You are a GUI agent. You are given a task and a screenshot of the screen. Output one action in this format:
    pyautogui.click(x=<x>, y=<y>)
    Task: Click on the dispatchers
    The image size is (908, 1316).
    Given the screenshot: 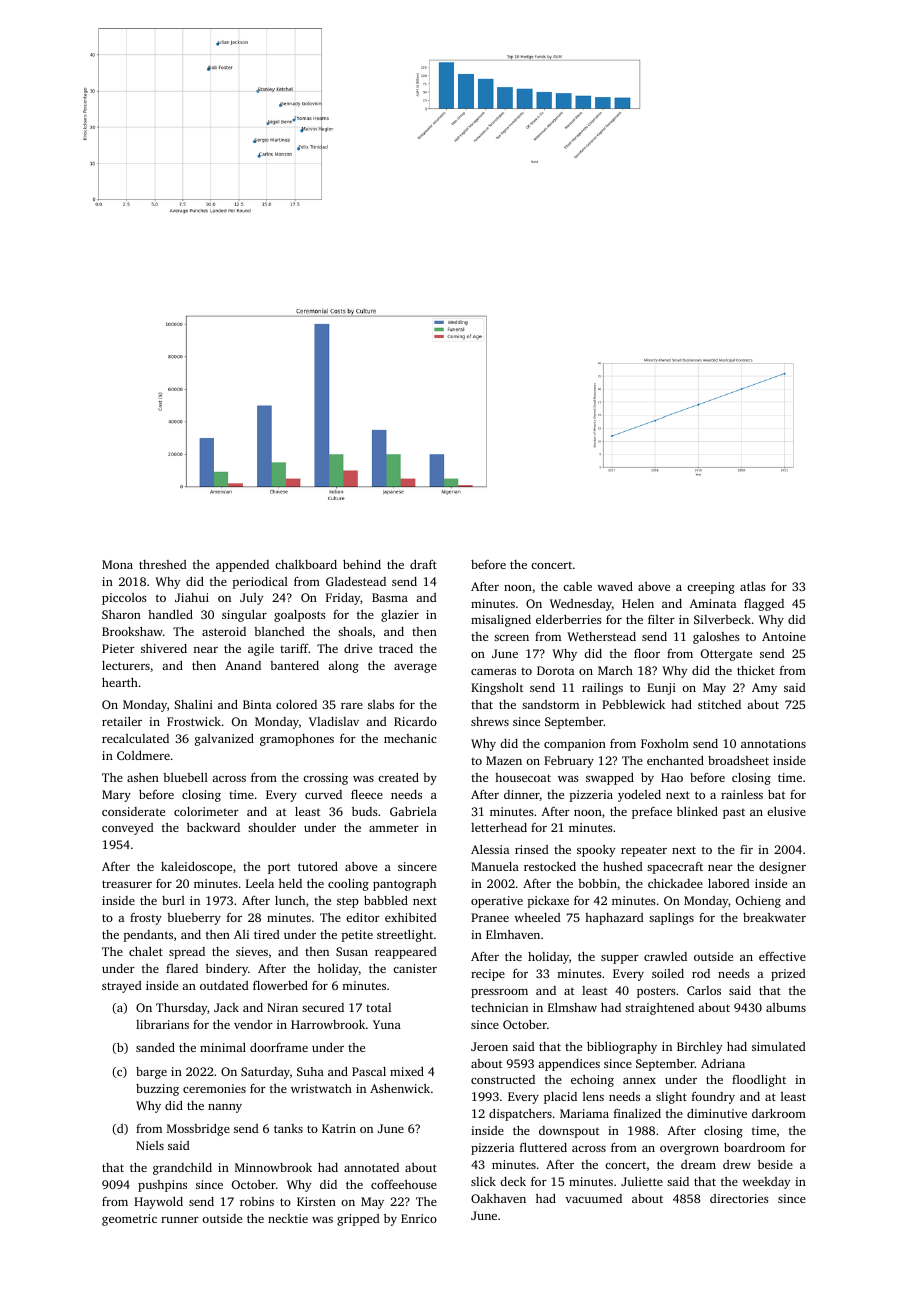 What is the action you would take?
    pyautogui.click(x=520, y=1114)
